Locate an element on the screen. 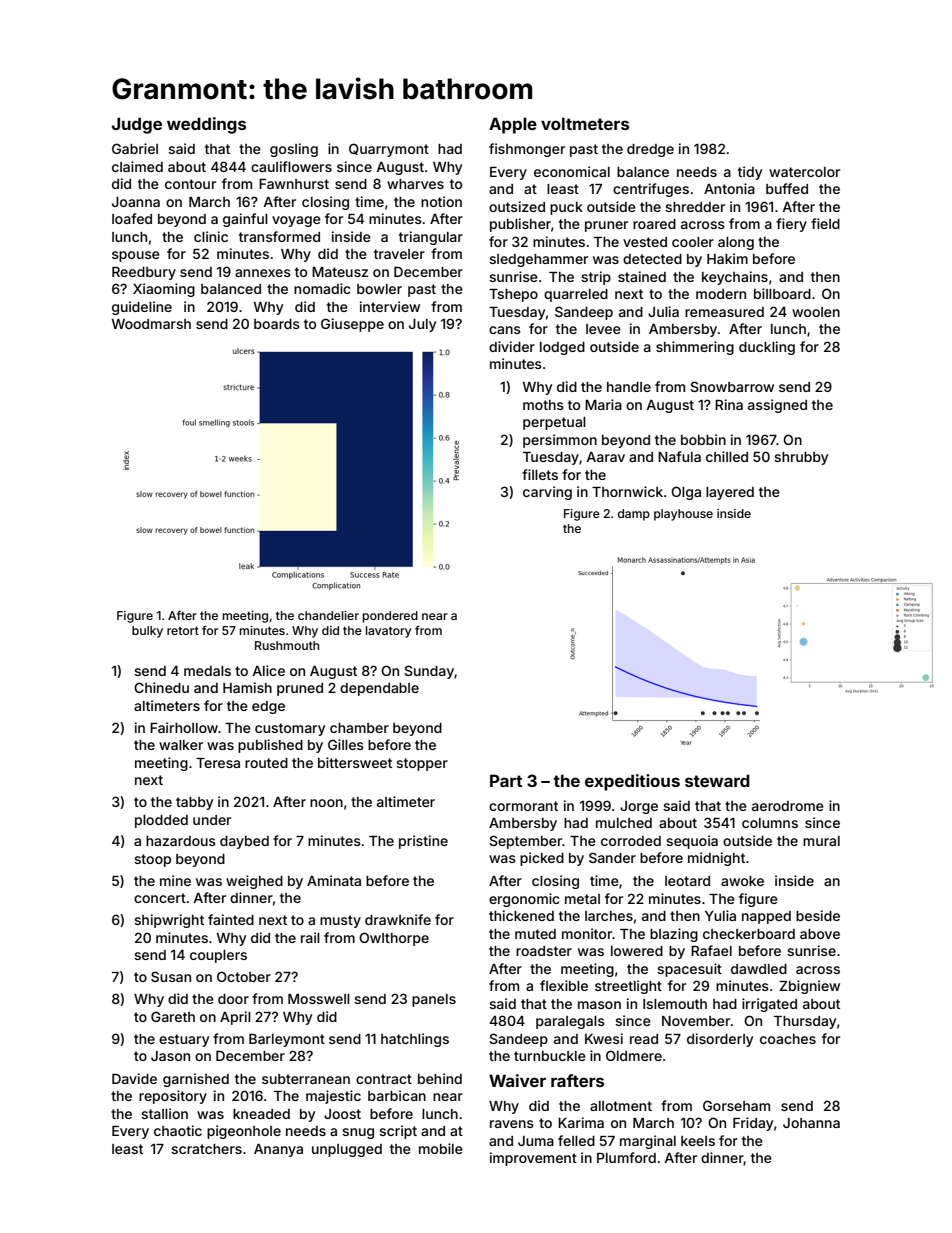 Image resolution: width=952 pixels, height=1233 pixels. Plumford is located at coordinates (626, 1157).
